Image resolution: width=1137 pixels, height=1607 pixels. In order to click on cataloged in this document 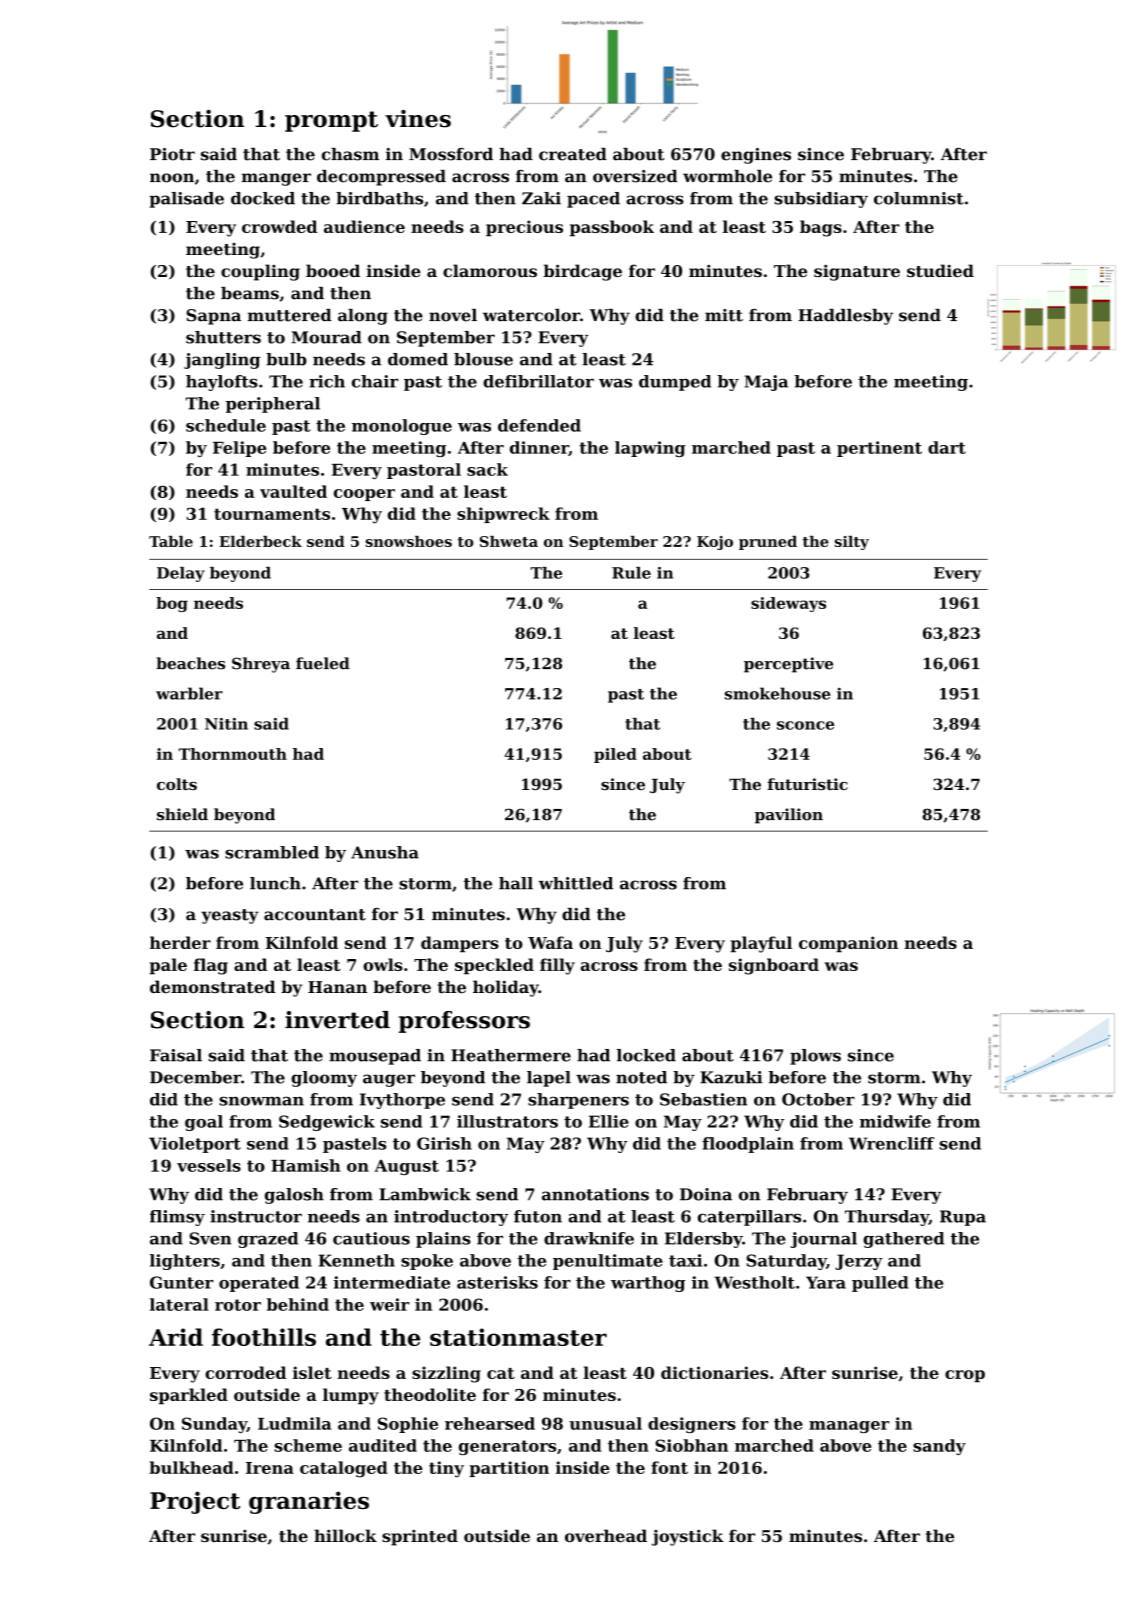, I will do `click(344, 1469)`.
